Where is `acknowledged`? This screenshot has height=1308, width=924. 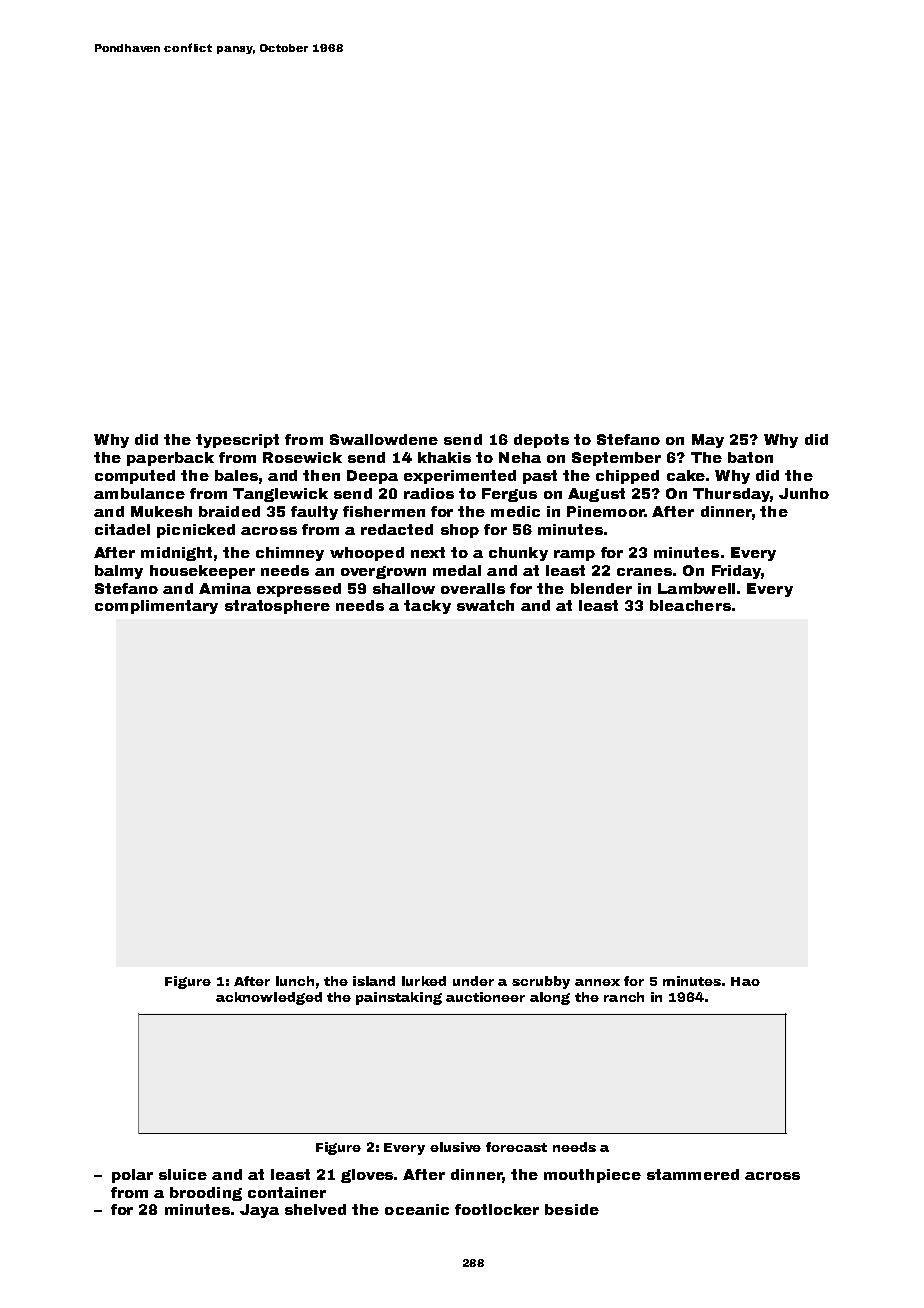 acknowledged is located at coordinates (269, 998).
